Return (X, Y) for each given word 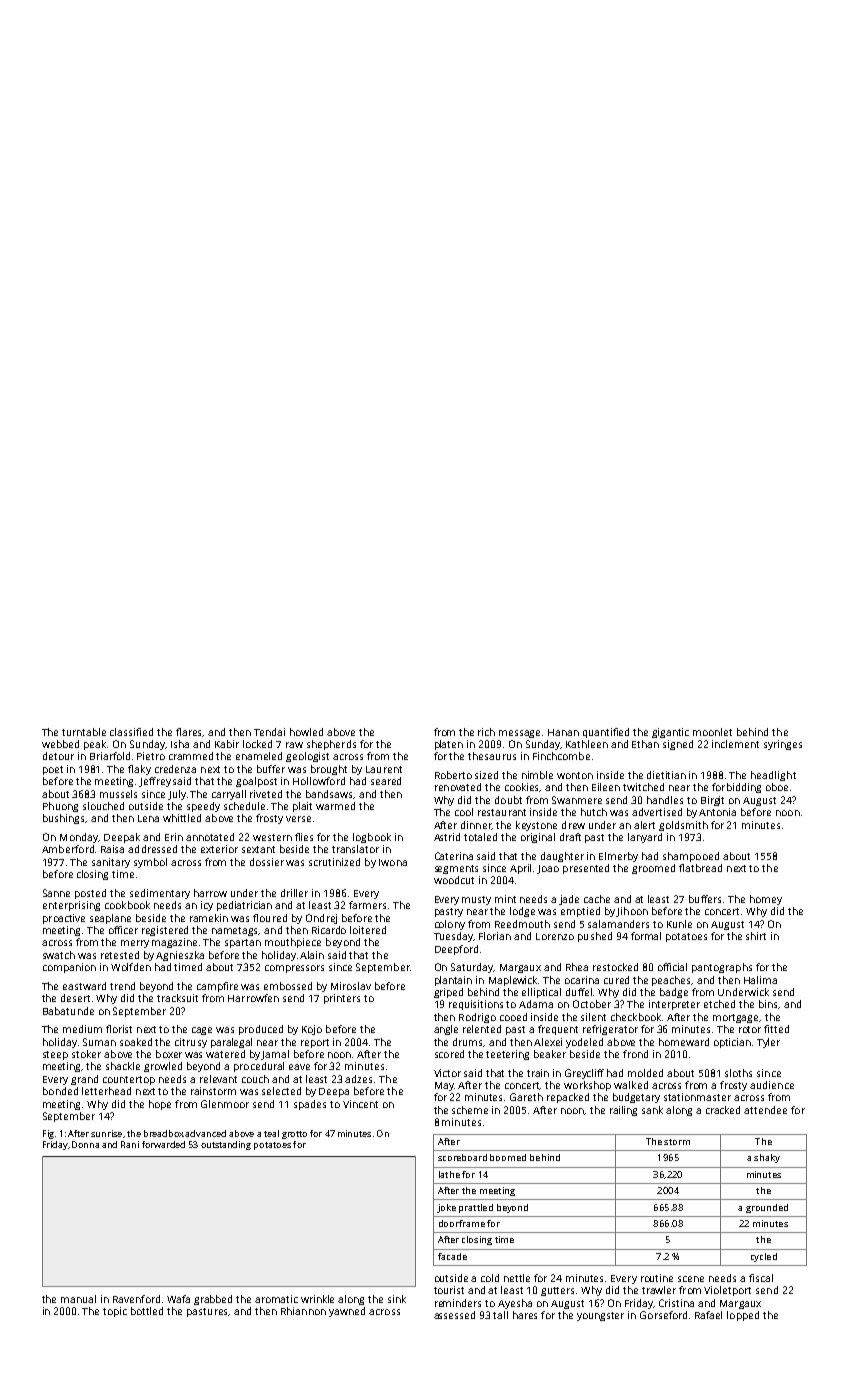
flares (189, 732)
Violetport (727, 1291)
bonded (60, 1091)
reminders (458, 1303)
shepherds (331, 745)
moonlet (712, 732)
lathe (449, 1174)
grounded (767, 1208)
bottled (147, 1311)
